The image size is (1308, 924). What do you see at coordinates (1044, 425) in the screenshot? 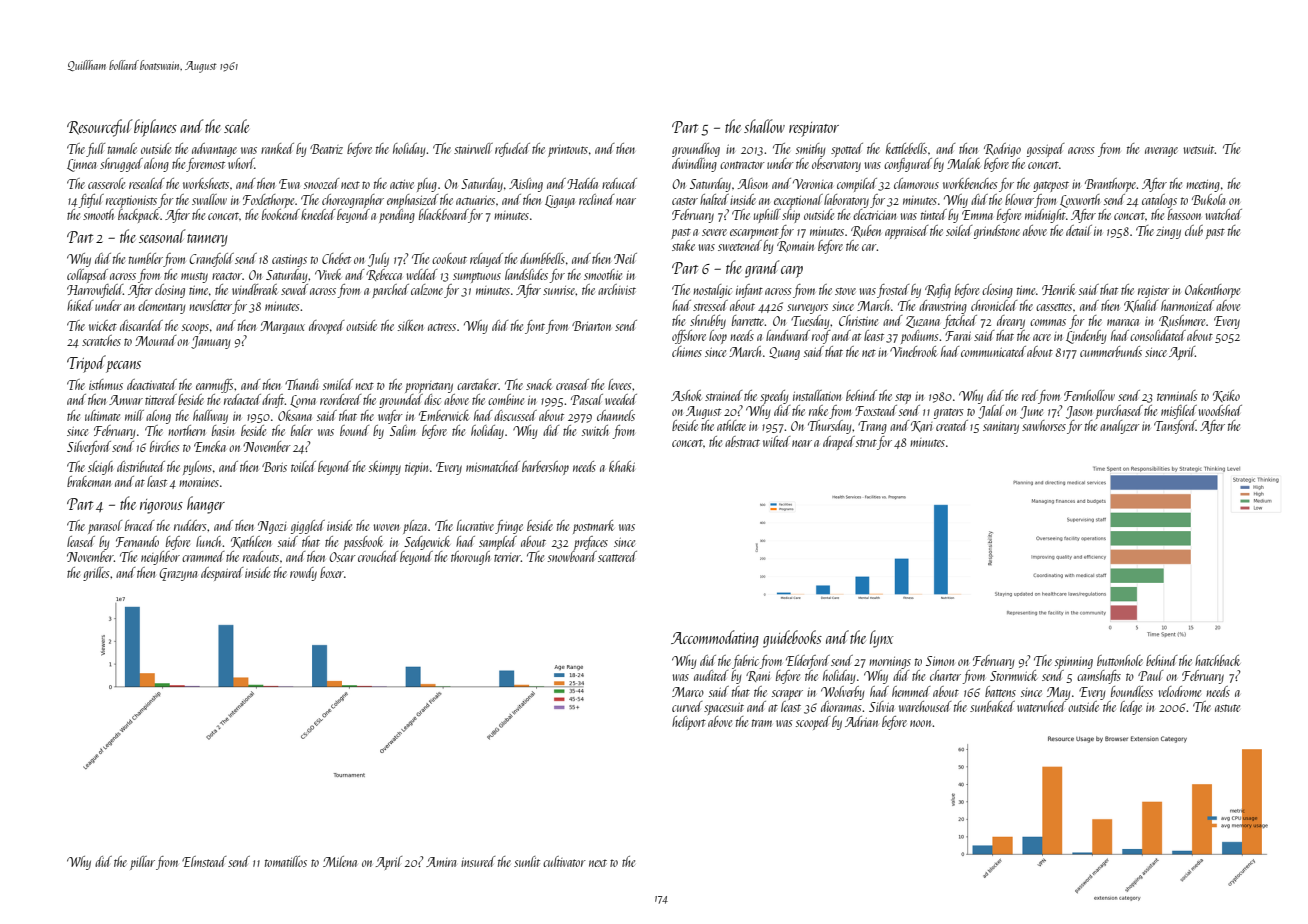
I see `sawhorses` at bounding box center [1044, 425].
